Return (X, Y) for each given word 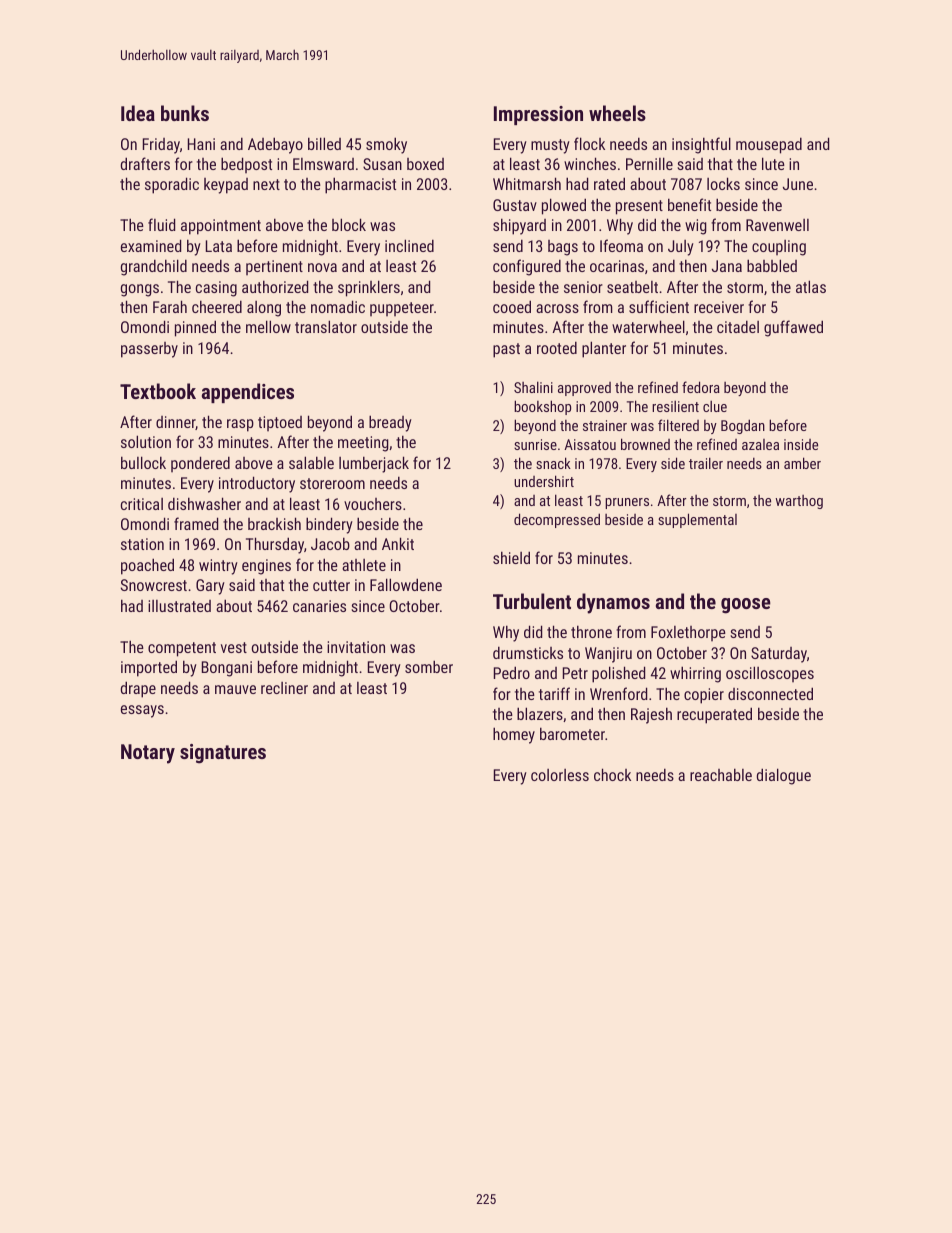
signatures (223, 754)
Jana (727, 266)
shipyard (519, 226)
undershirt (544, 481)
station (142, 544)
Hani (201, 144)
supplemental (697, 520)
